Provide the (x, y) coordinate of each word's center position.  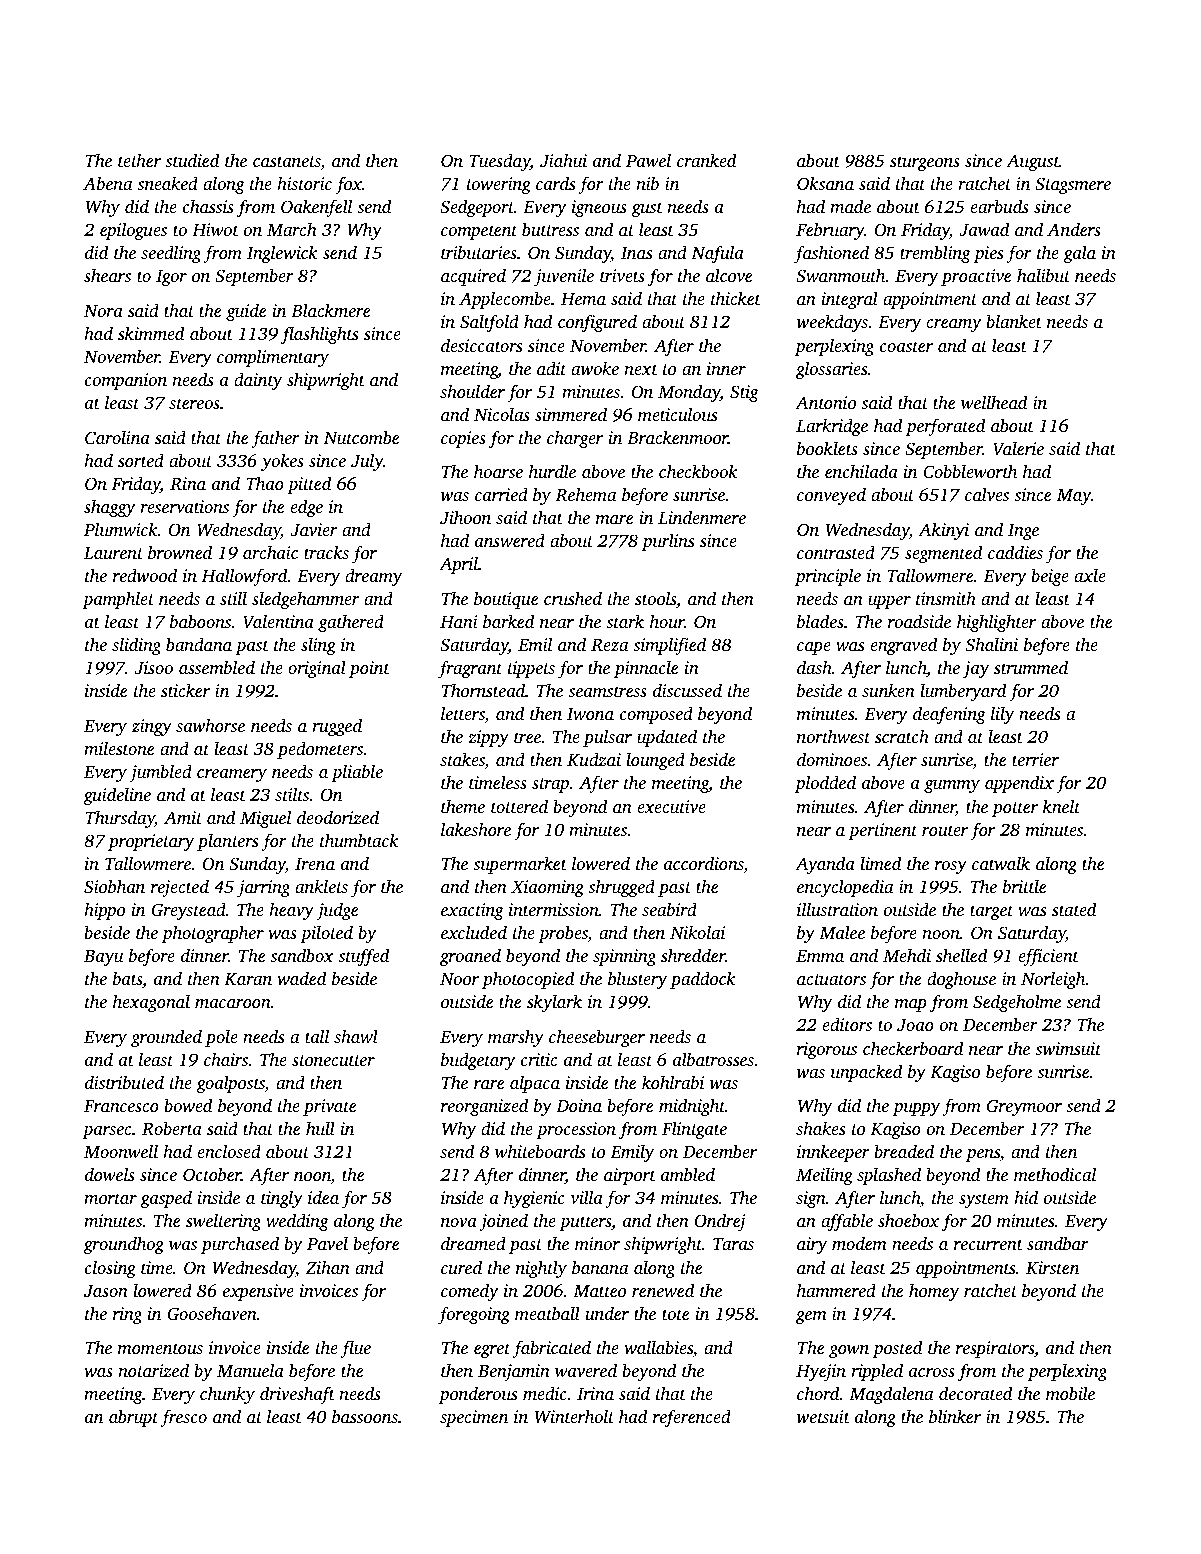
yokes (282, 462)
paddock (703, 980)
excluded (474, 932)
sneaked (167, 183)
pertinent (883, 831)
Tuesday (499, 162)
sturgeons (925, 163)
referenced (692, 1418)
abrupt (134, 1418)
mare (614, 519)
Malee (842, 932)
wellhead (994, 402)
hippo (104, 911)
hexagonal (151, 1003)
